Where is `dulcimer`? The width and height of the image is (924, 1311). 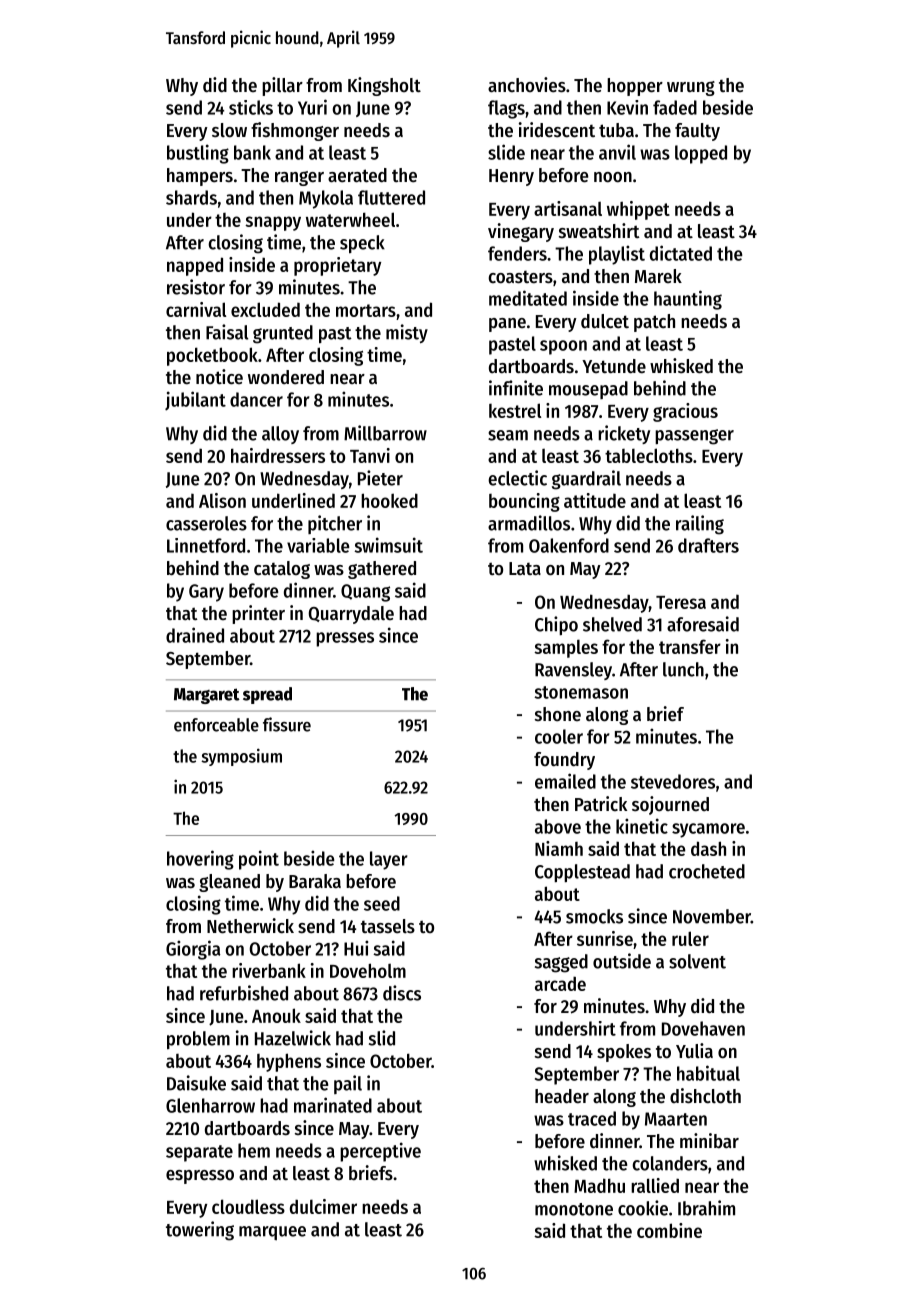 dulcimer is located at coordinates (323, 1206).
